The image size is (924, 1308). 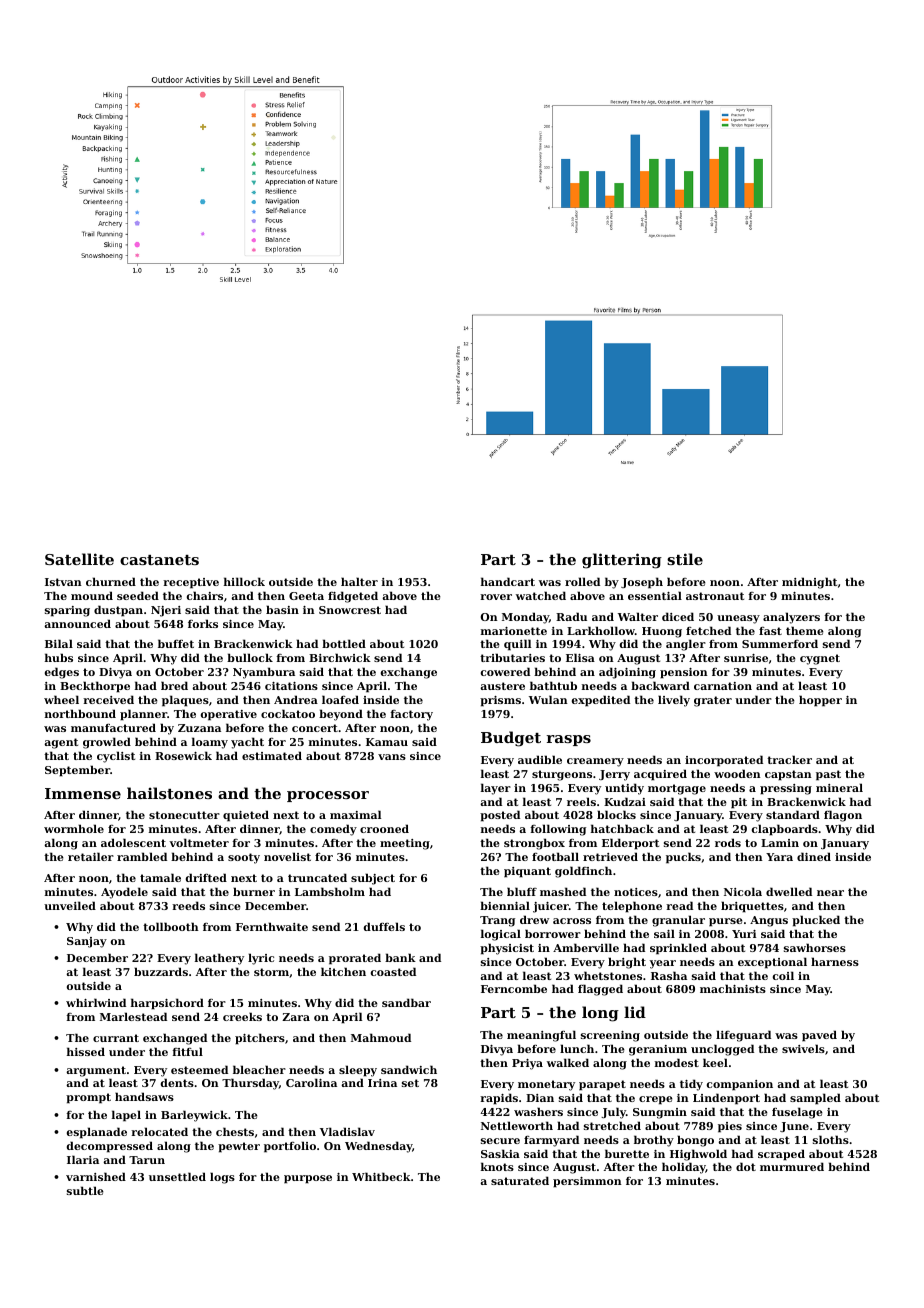 What do you see at coordinates (496, 597) in the page?
I see `rover` at bounding box center [496, 597].
